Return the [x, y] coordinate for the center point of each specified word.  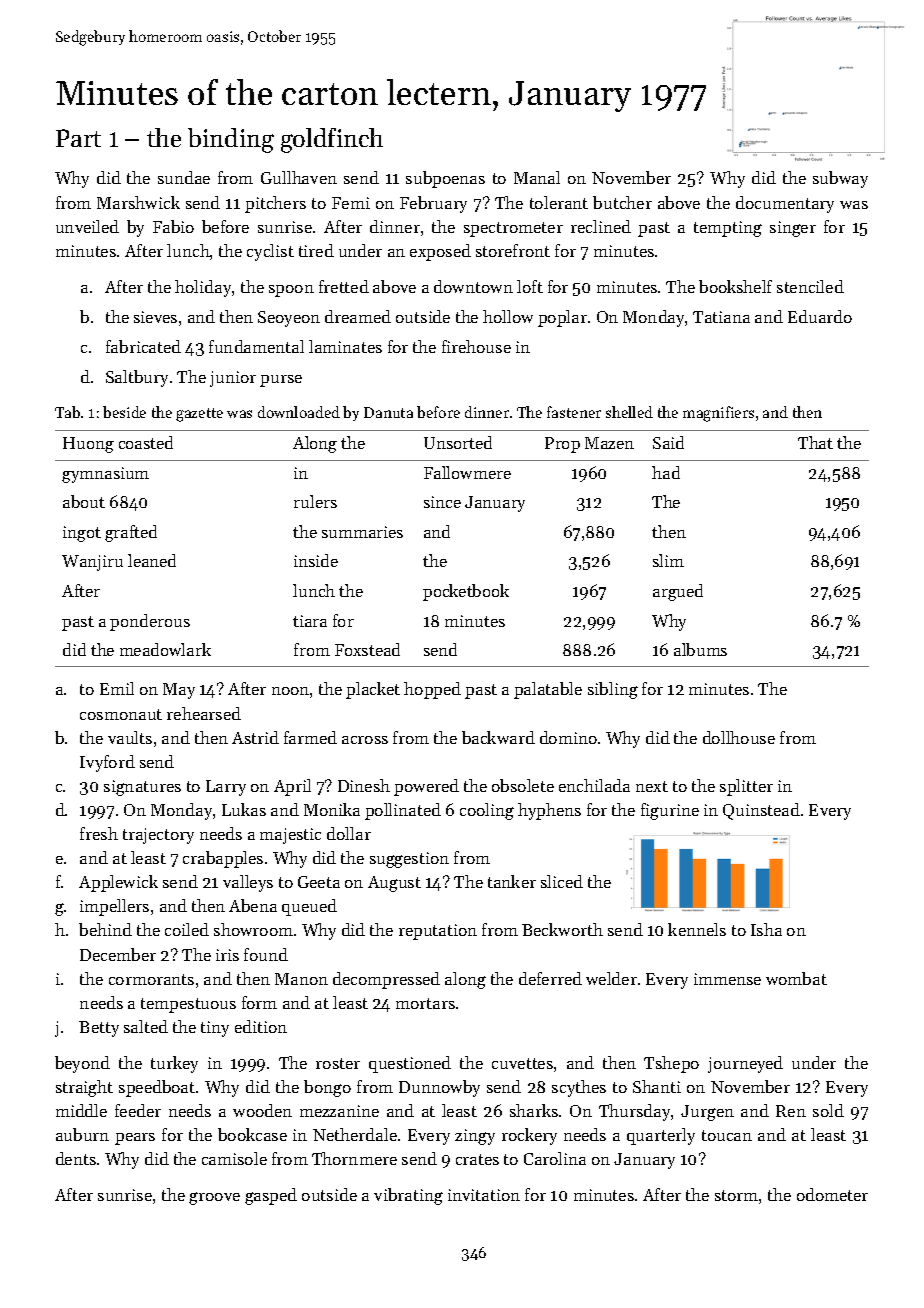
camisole [234, 1158]
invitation [484, 1195]
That [815, 442]
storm [736, 1195]
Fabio [173, 226]
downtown [473, 286]
